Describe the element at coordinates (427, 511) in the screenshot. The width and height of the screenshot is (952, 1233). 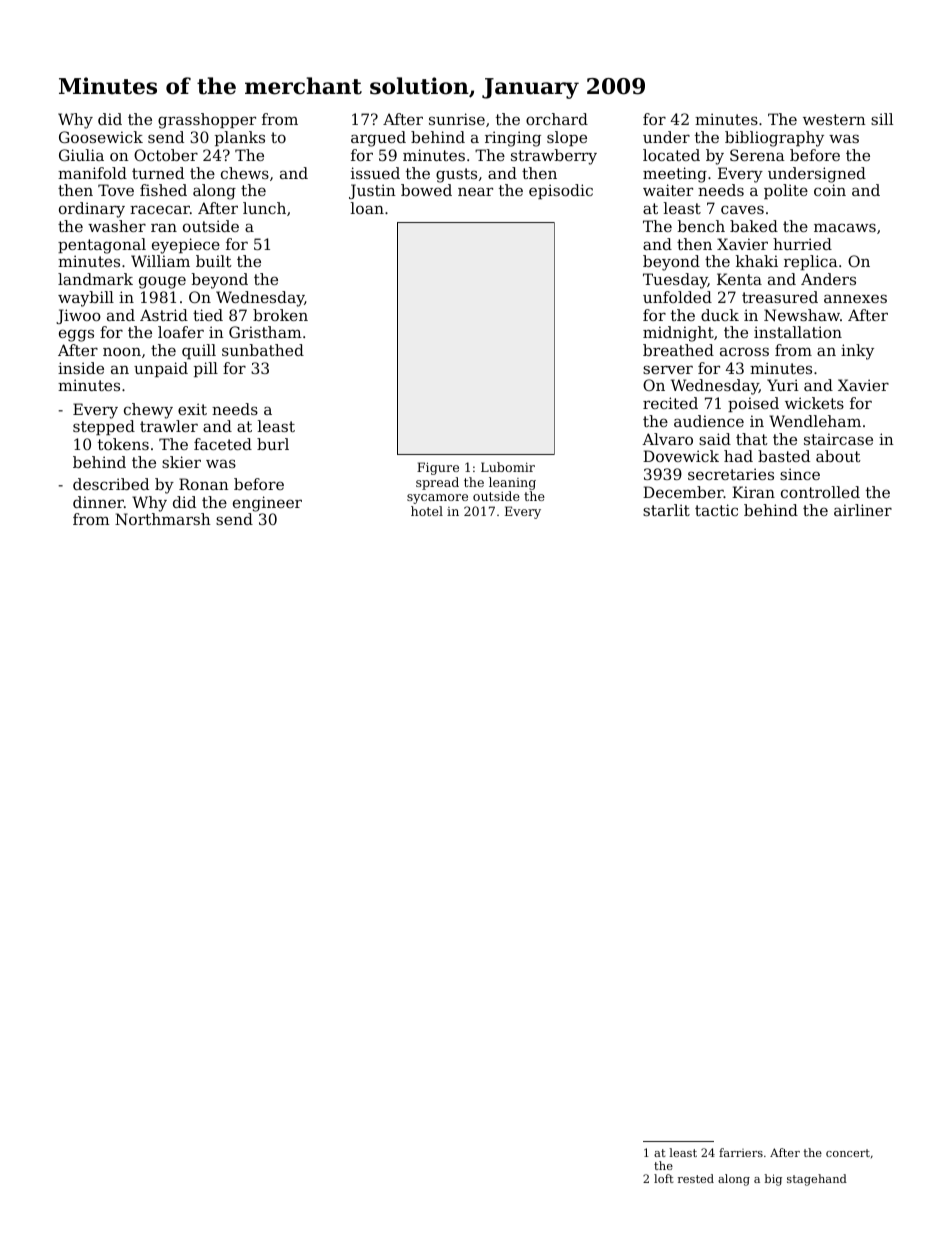
I see `hotel` at that location.
